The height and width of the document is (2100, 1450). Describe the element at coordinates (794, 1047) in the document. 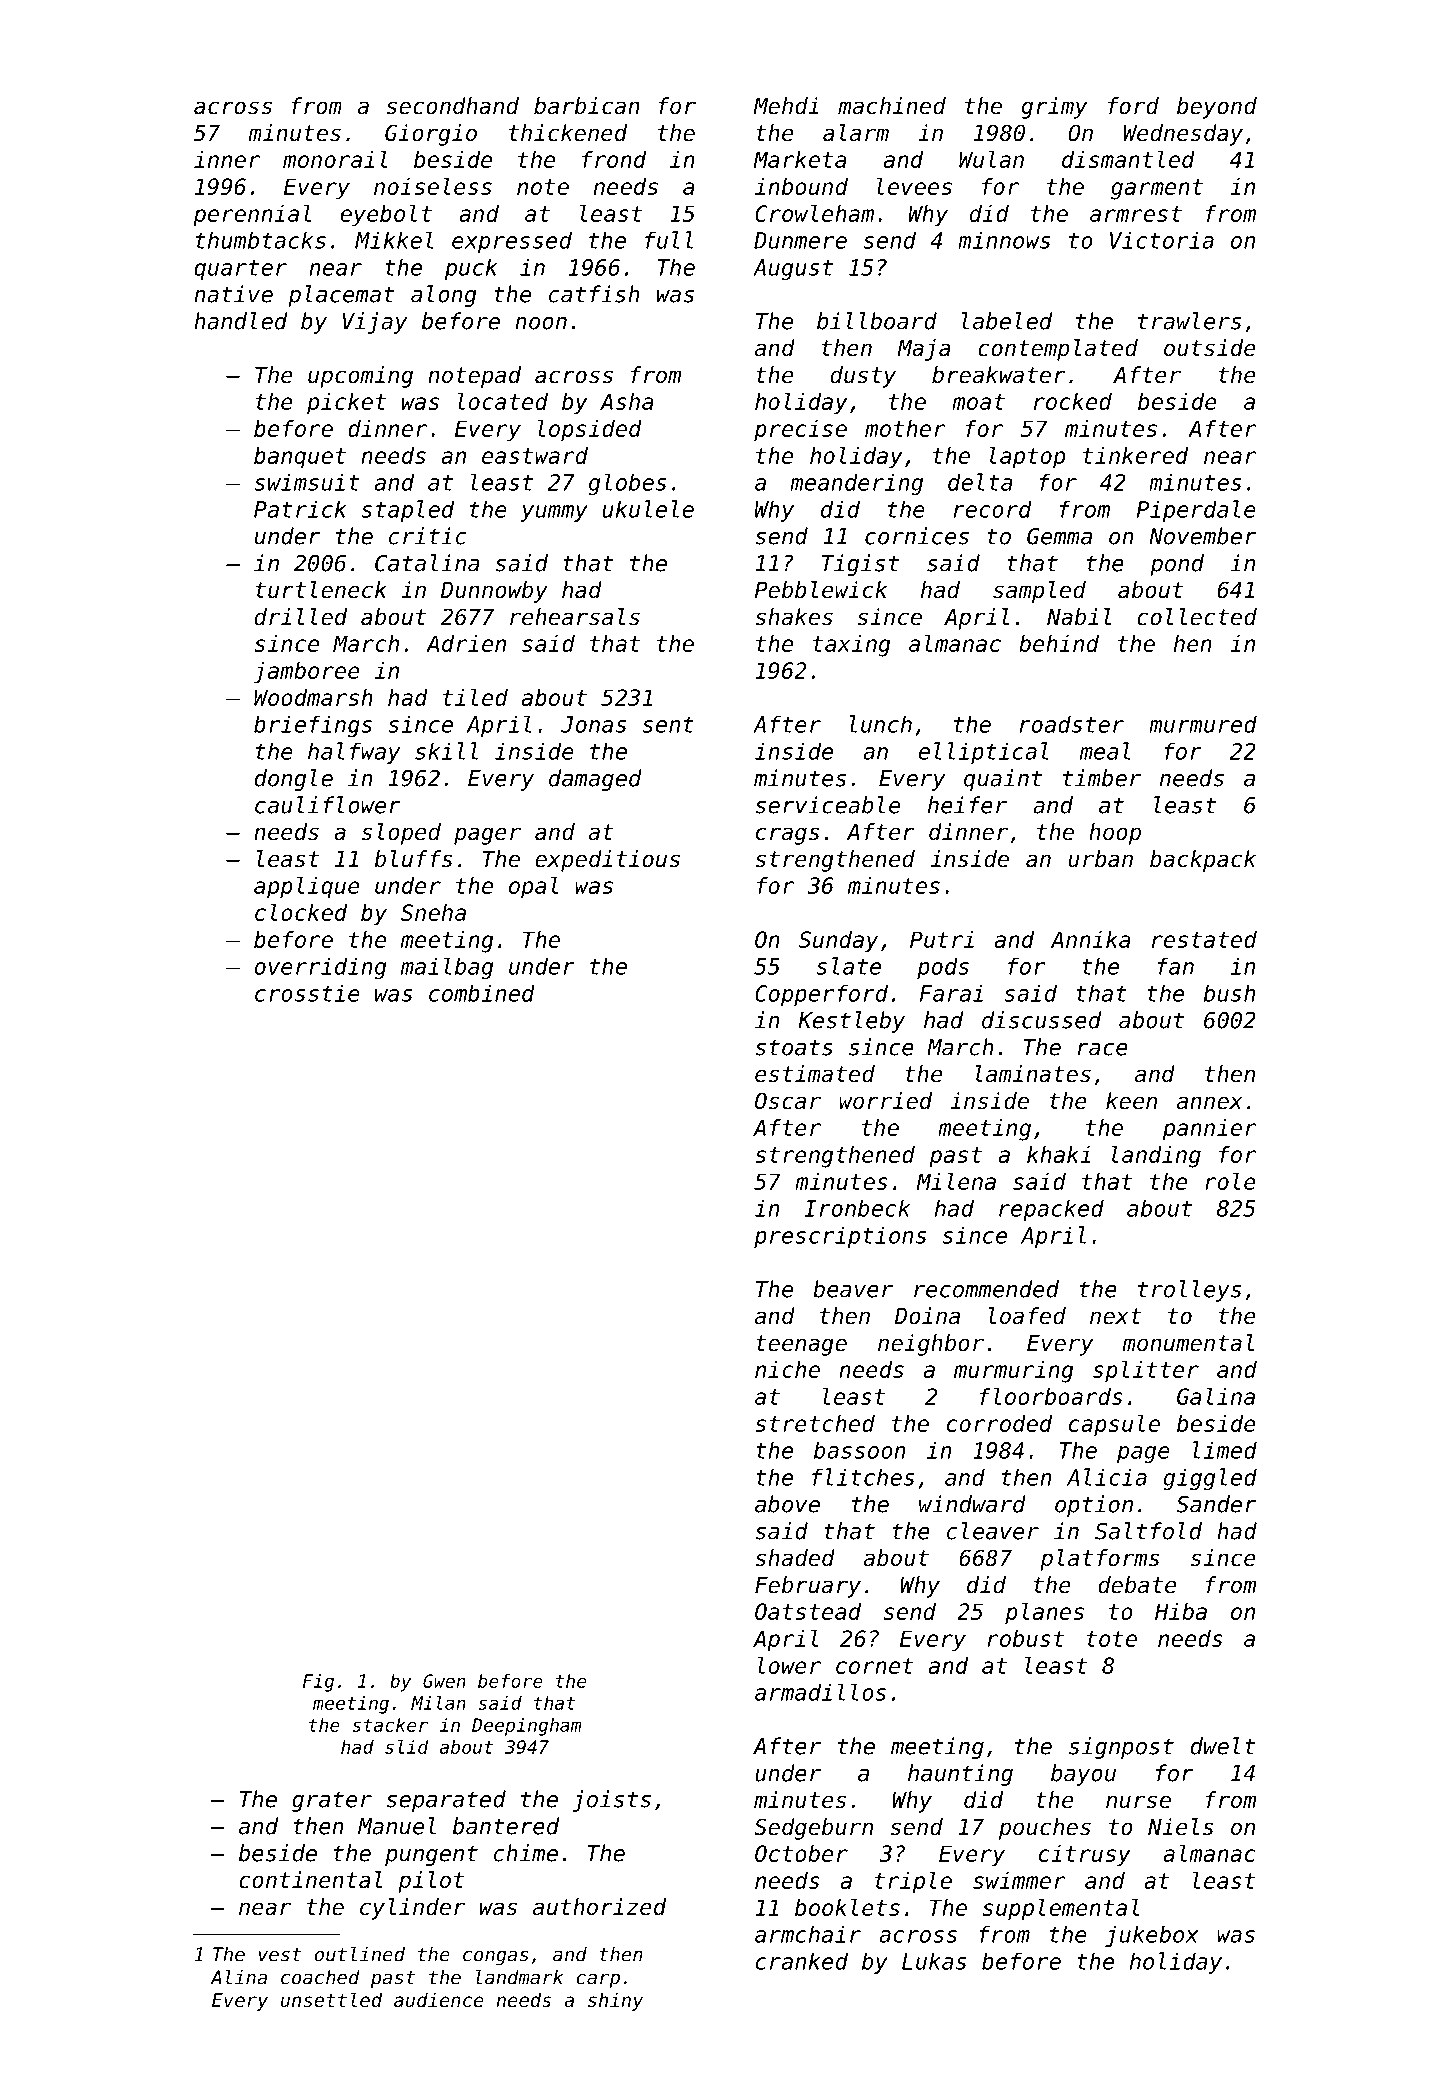

I see `stoats` at that location.
